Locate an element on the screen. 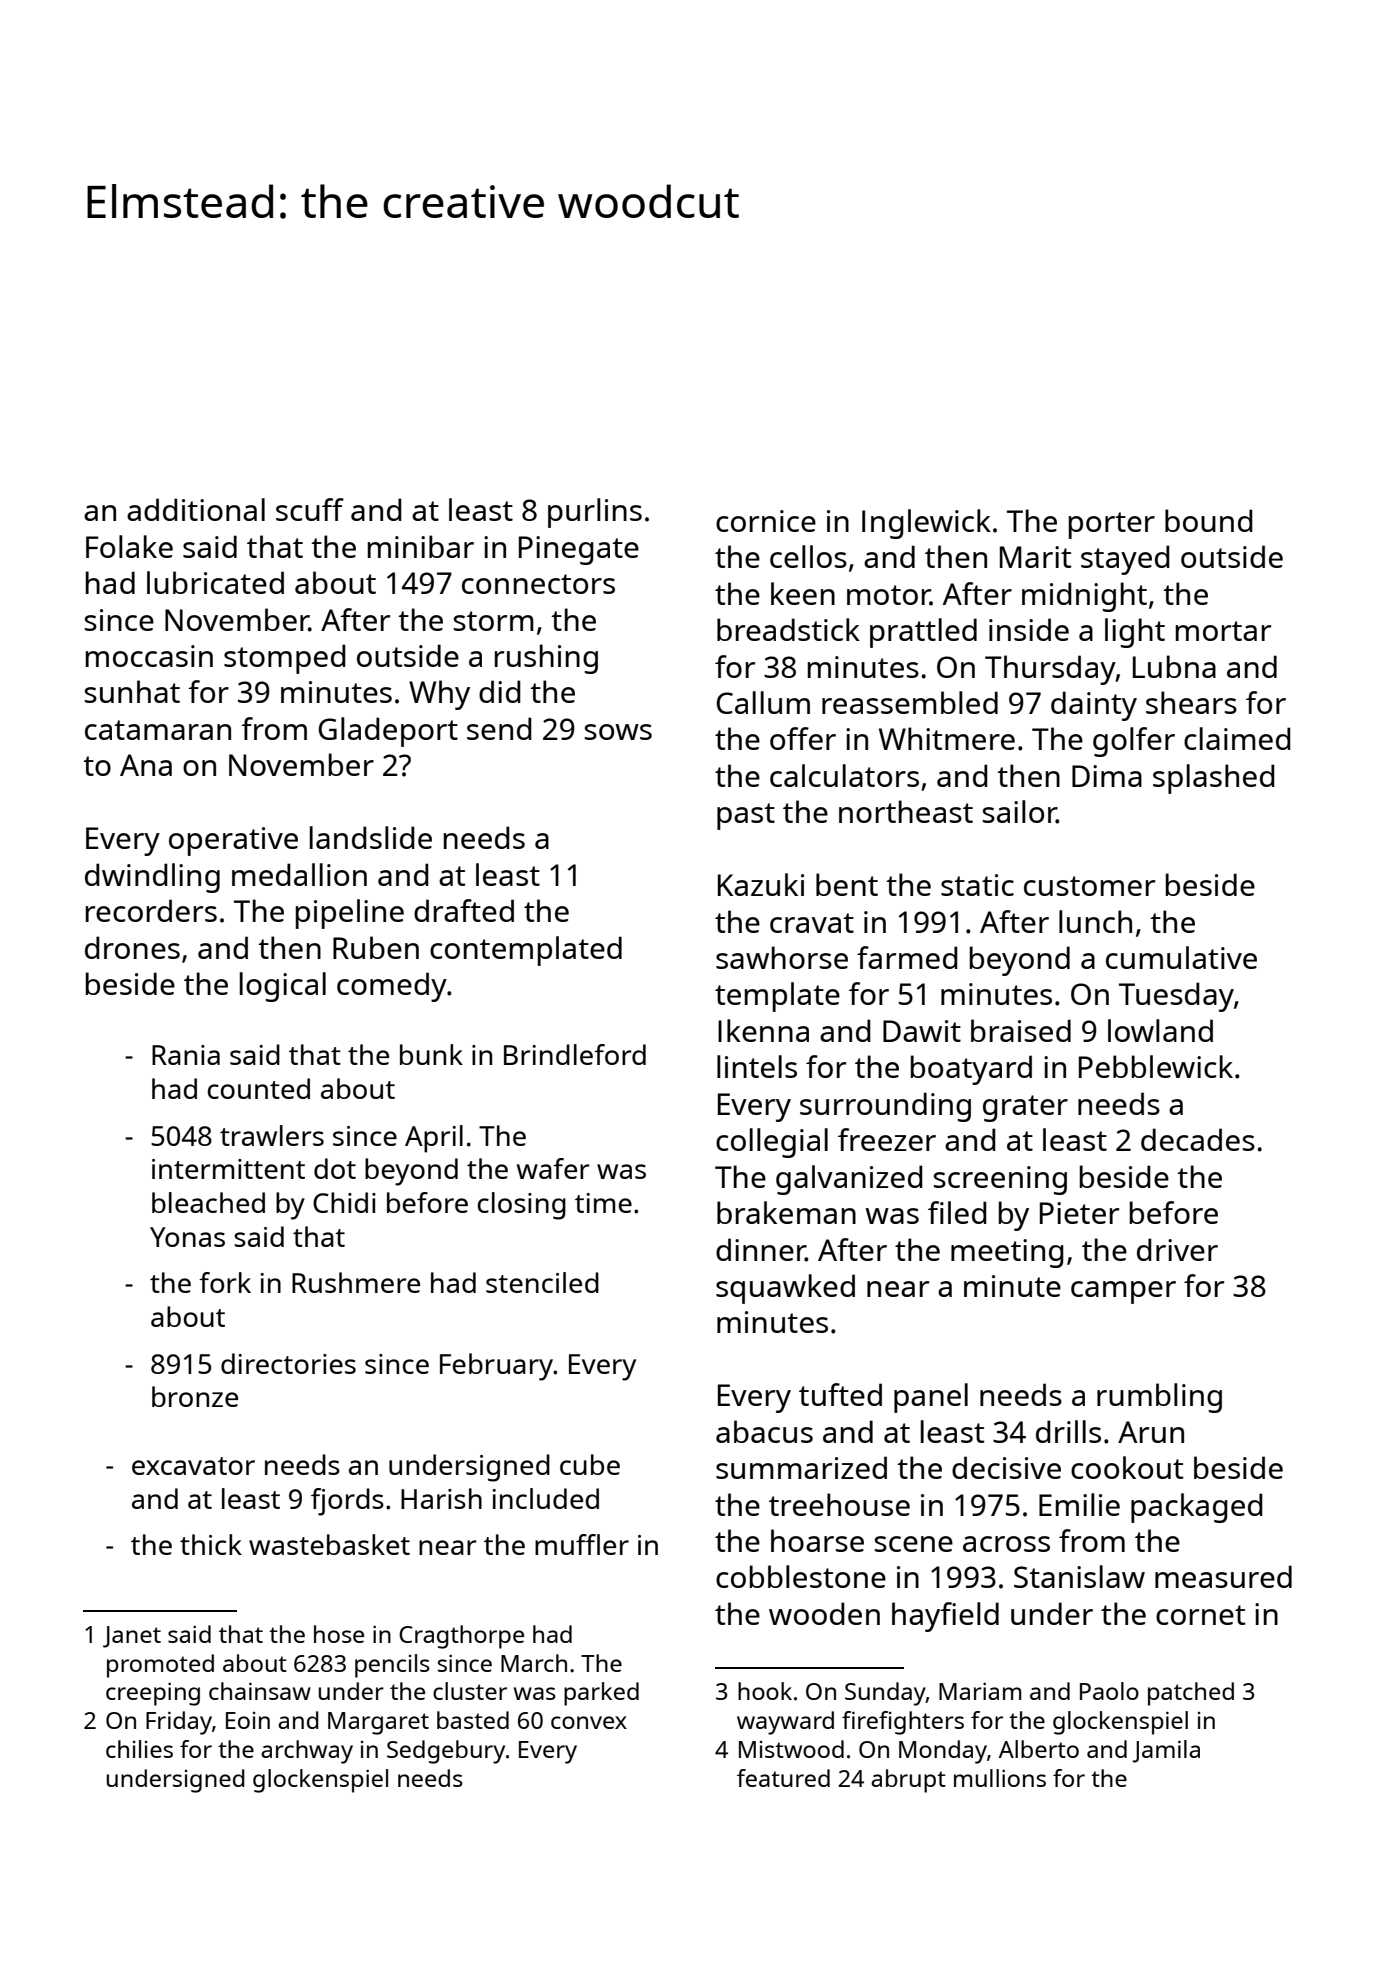 This screenshot has width=1386, height=1969. hoarse is located at coordinates (817, 1540).
